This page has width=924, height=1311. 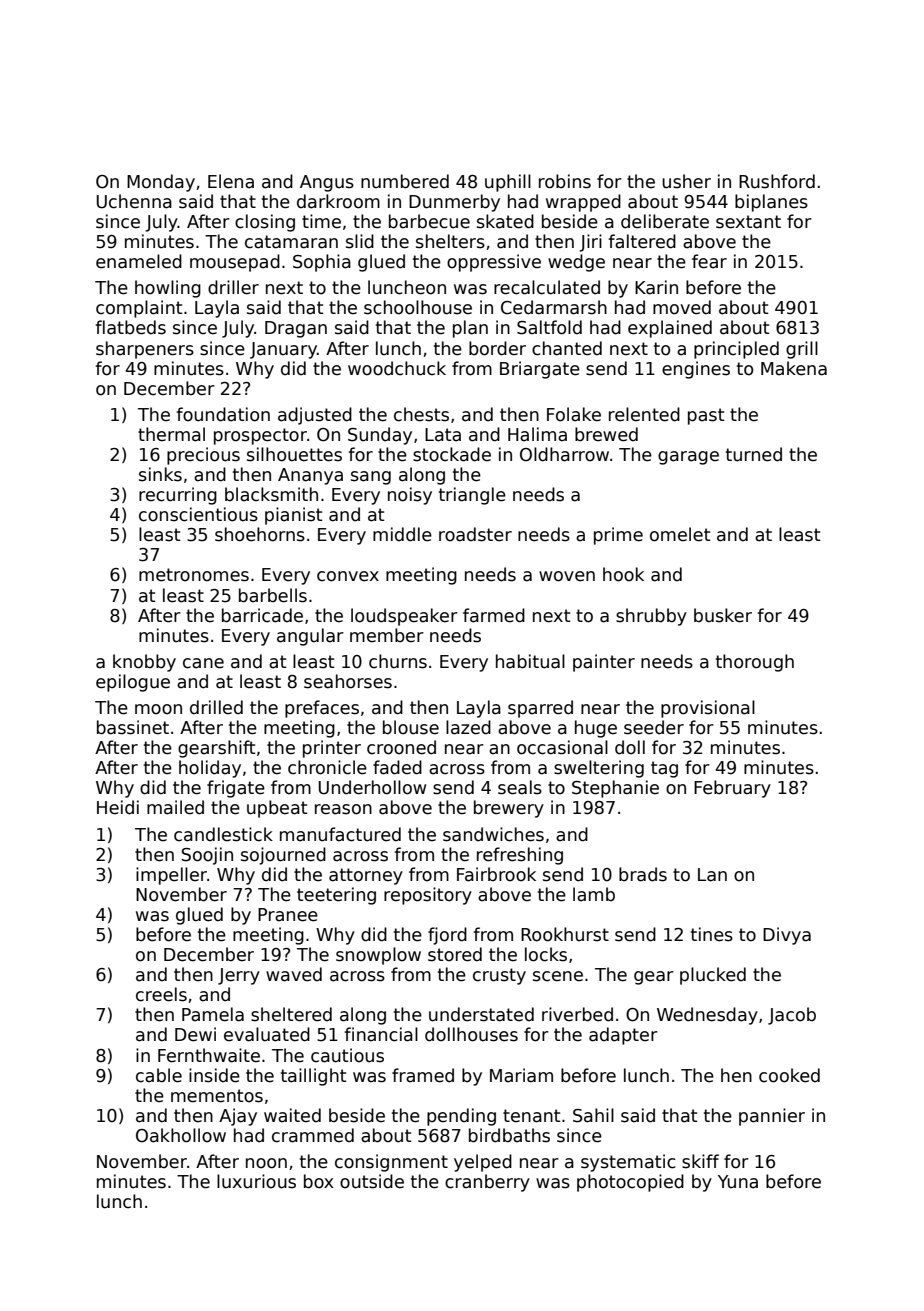 What do you see at coordinates (748, 222) in the page?
I see `sextant` at bounding box center [748, 222].
